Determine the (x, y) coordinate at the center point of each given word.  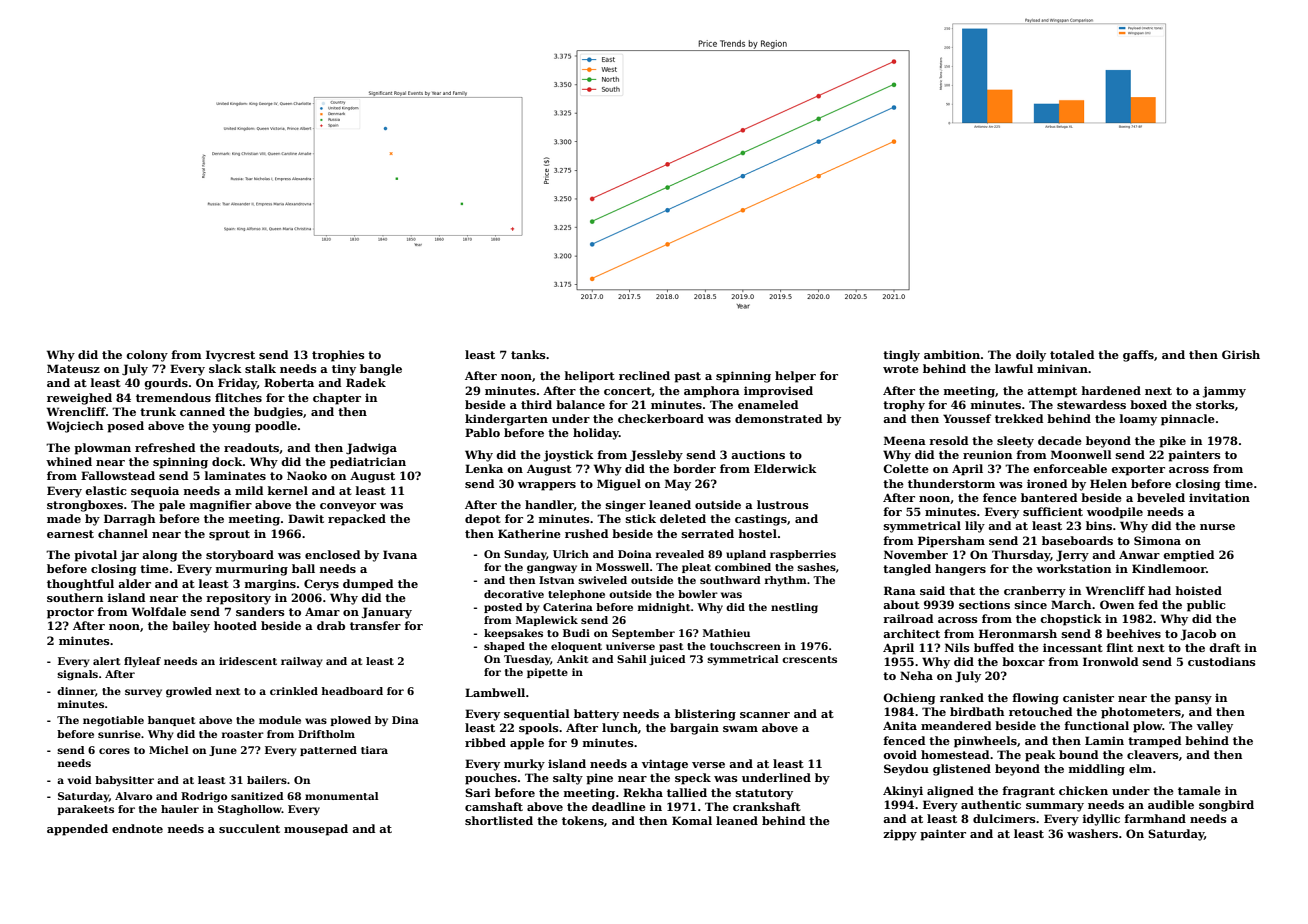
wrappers (547, 486)
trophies (338, 356)
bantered (1049, 497)
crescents (809, 659)
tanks (528, 354)
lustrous (783, 504)
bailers (267, 780)
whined (69, 461)
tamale (1199, 790)
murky (524, 765)
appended (77, 830)
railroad (908, 618)
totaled (1072, 354)
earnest (70, 534)
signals (77, 675)
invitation (1219, 497)
